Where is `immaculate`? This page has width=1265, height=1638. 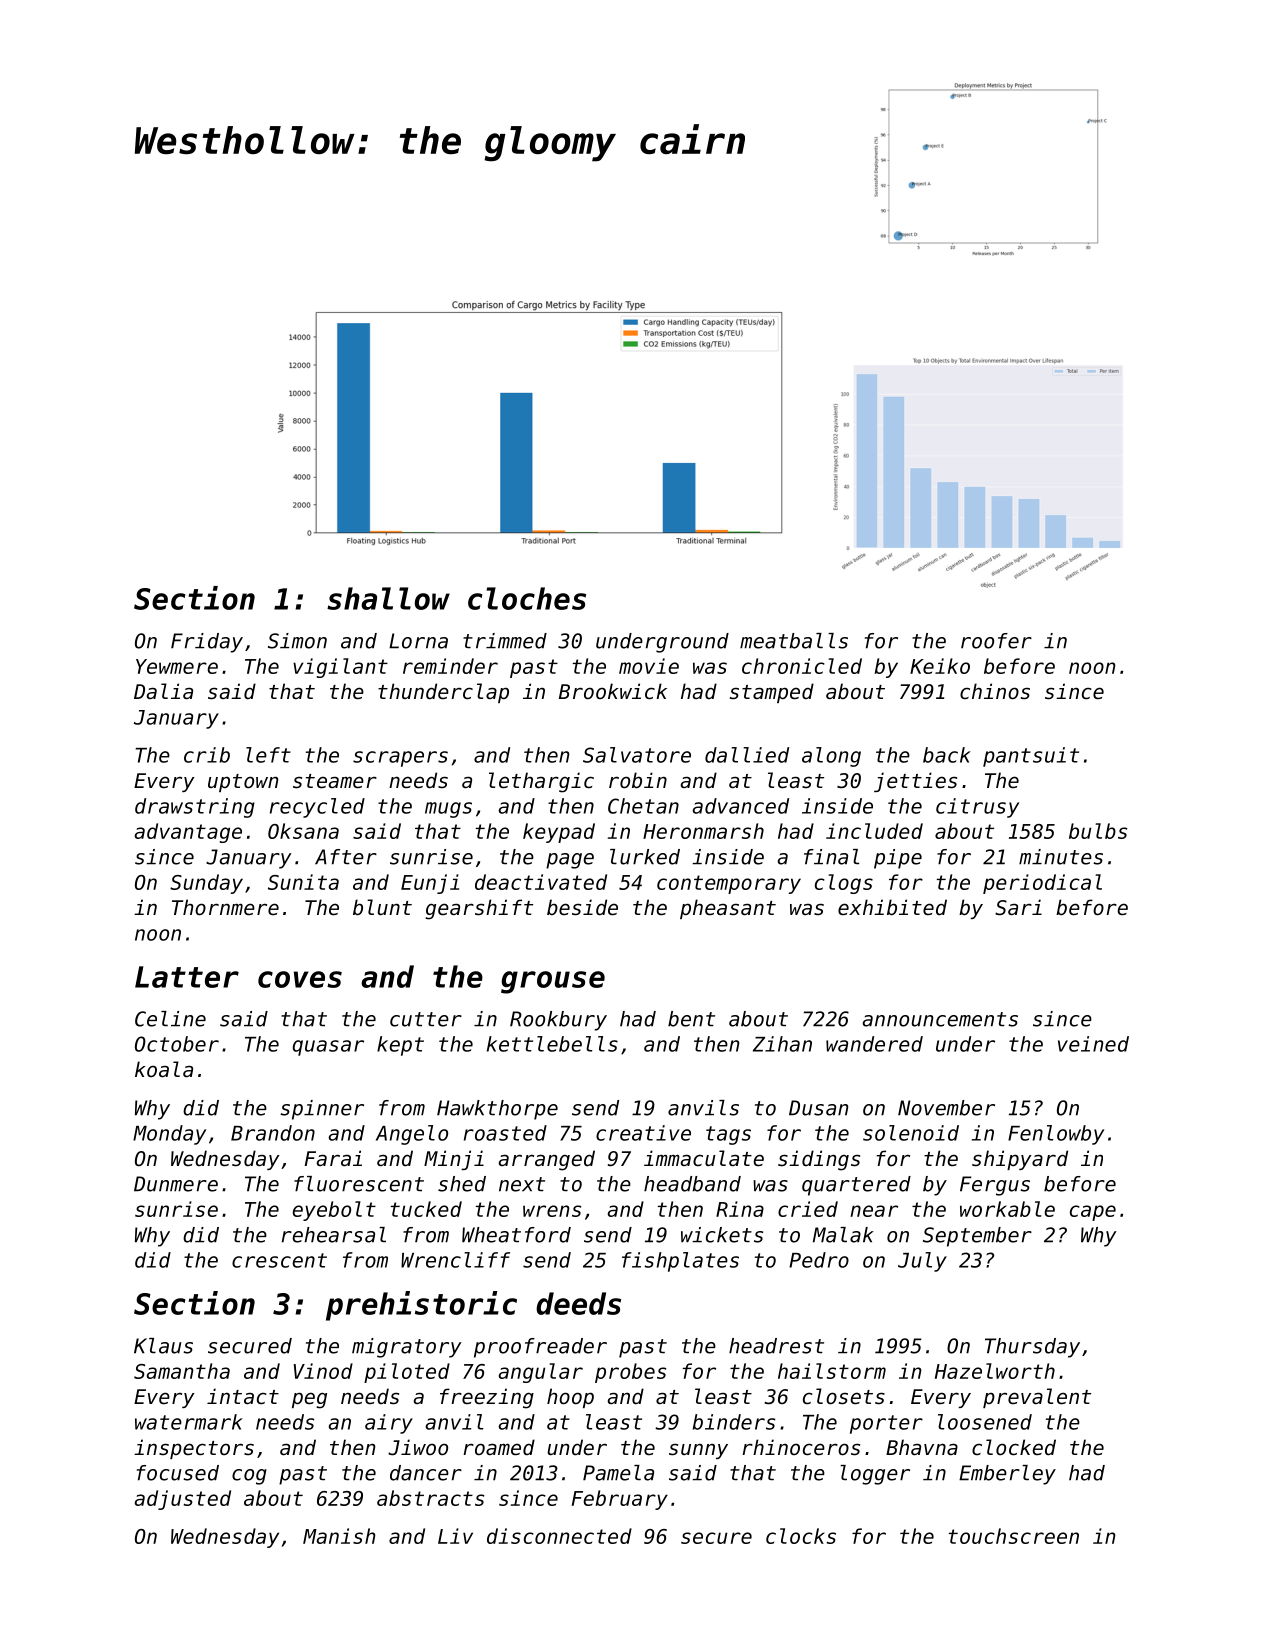 immaculate is located at coordinates (704, 1158).
